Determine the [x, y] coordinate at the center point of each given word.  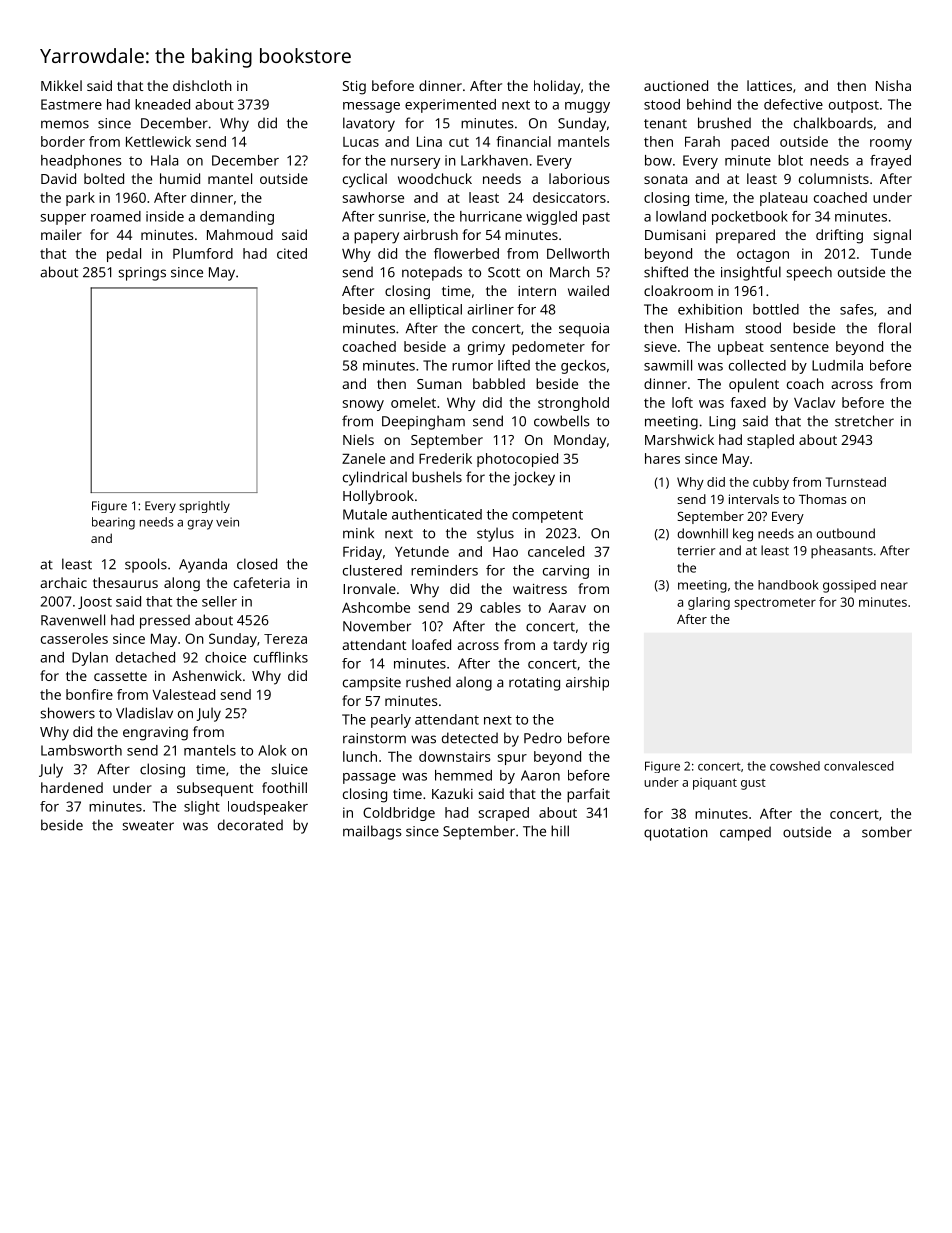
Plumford [203, 253]
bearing [113, 523]
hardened [72, 787]
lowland [681, 216]
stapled [770, 441]
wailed [588, 290]
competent [547, 516]
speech [809, 273]
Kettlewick [158, 141]
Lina [429, 141]
